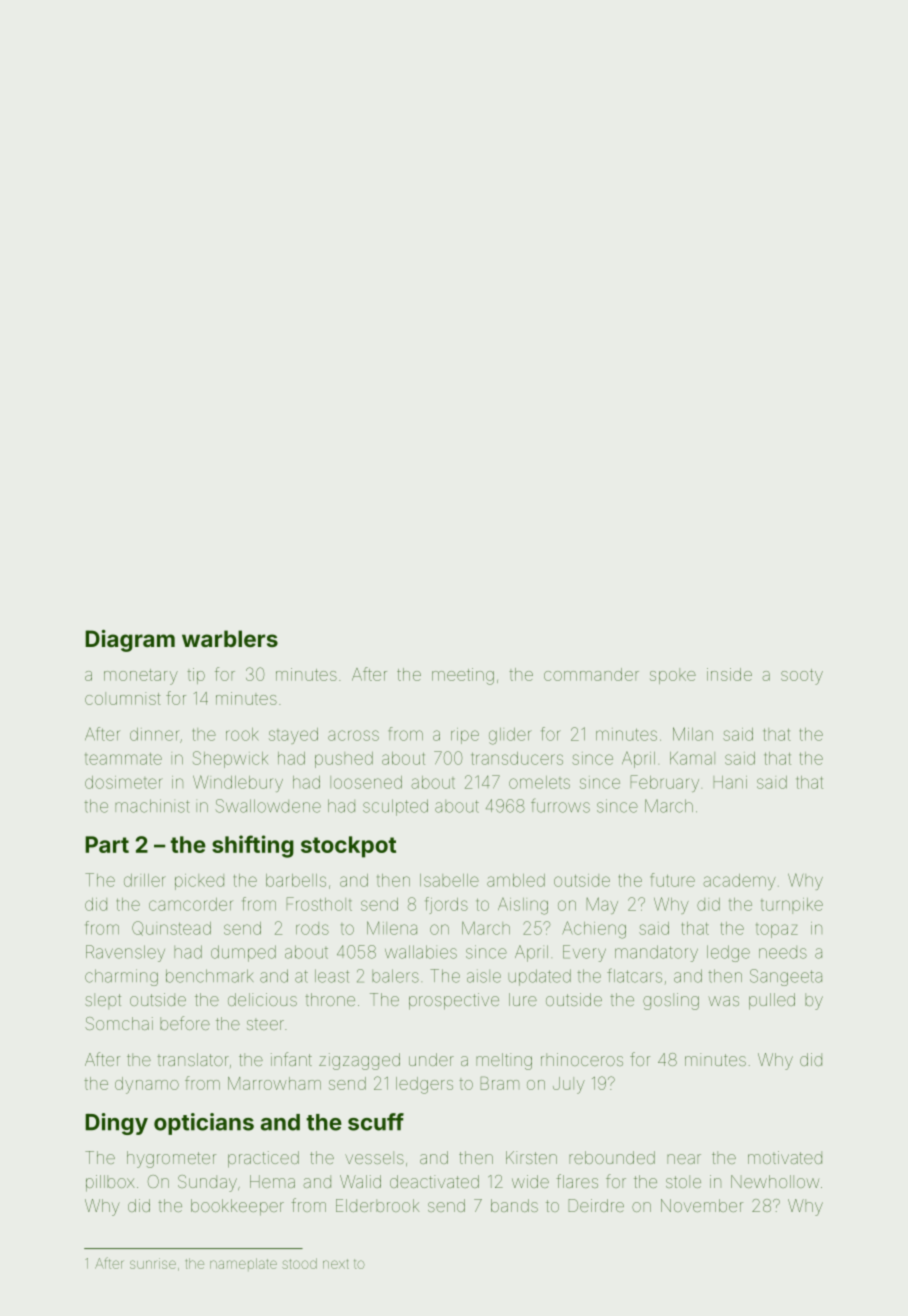 This screenshot has width=908, height=1316. What do you see at coordinates (569, 1085) in the screenshot?
I see `July` at bounding box center [569, 1085].
